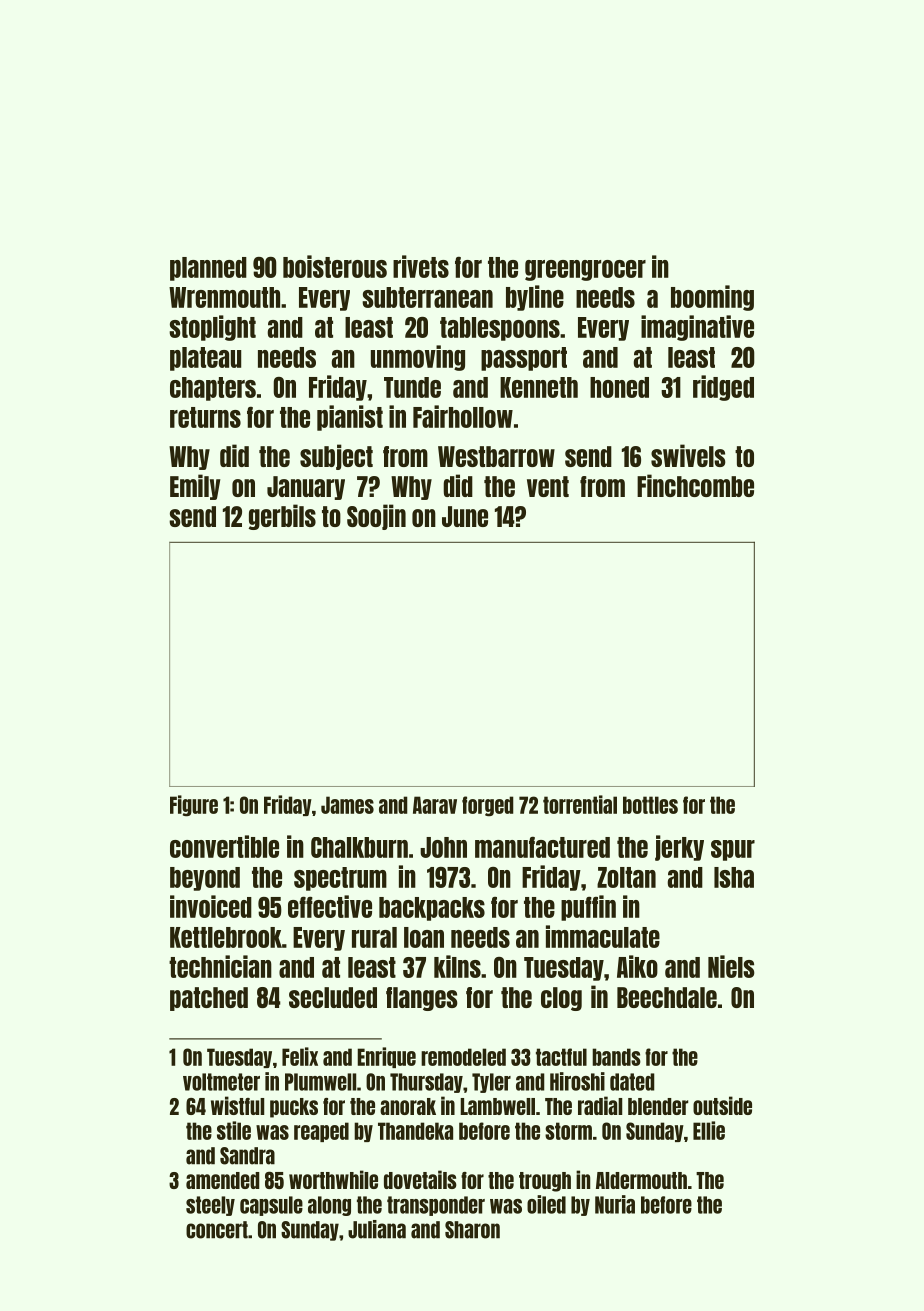 Image resolution: width=924 pixels, height=1311 pixels. I want to click on planned, so click(208, 269).
